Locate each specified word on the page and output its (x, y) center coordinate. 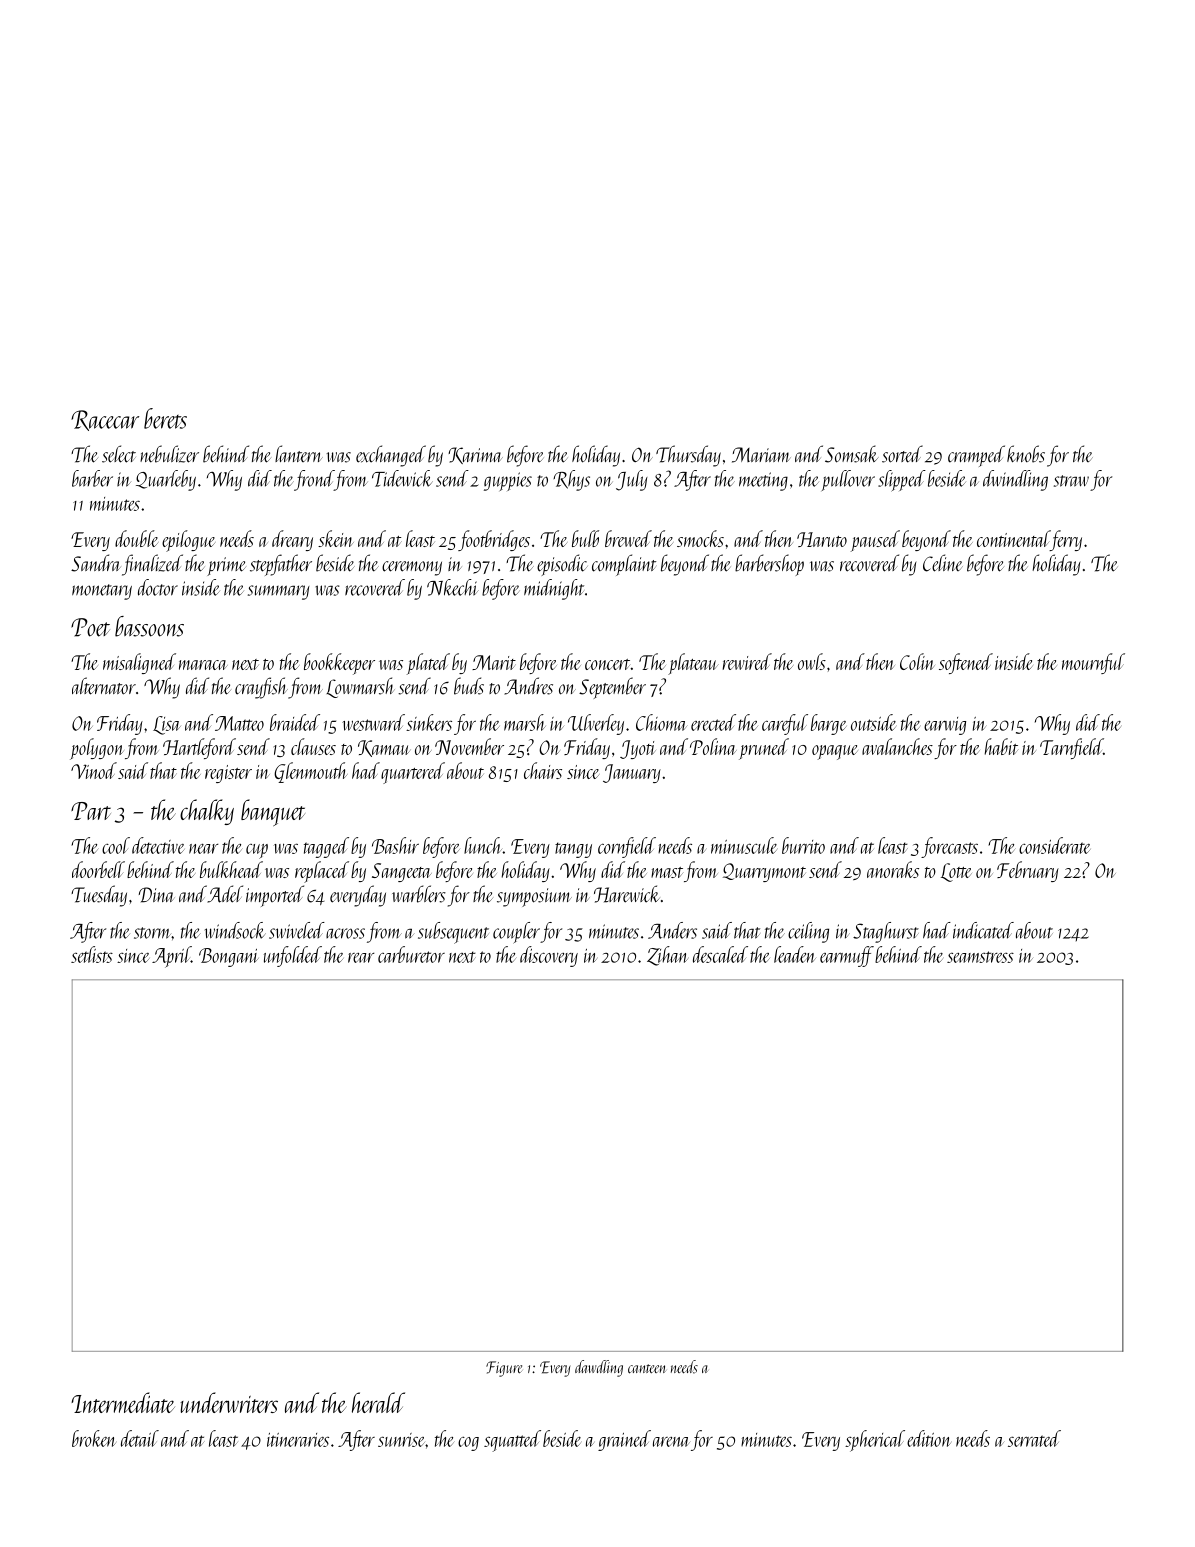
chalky (207, 812)
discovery (549, 956)
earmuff (847, 956)
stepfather (281, 565)
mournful (1093, 663)
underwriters (229, 1402)
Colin (917, 661)
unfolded (293, 956)
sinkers (429, 722)
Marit (494, 662)
